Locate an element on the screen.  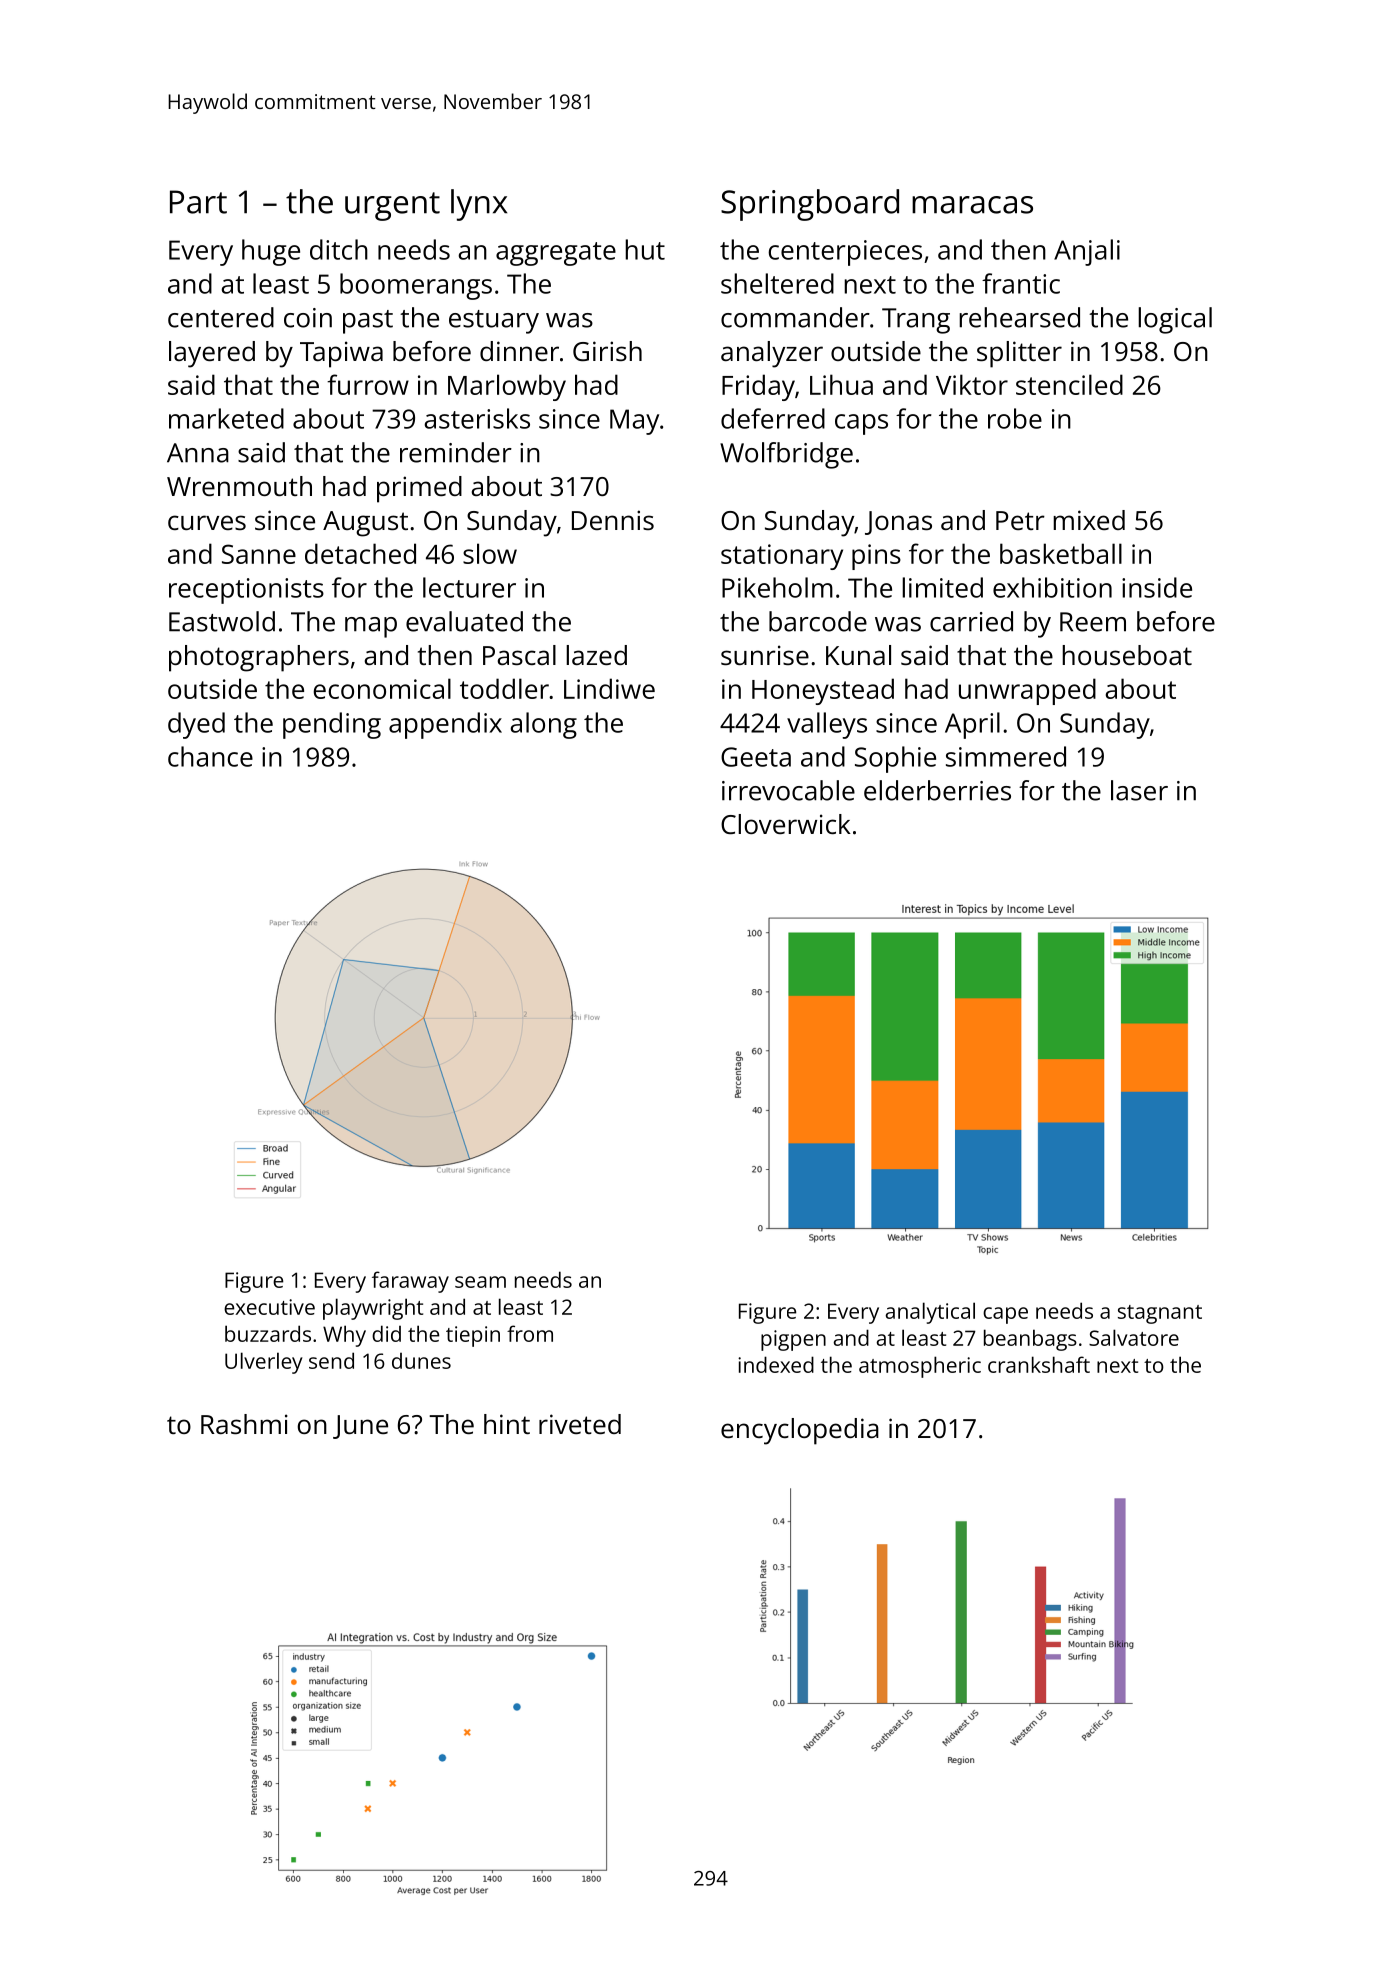
Viktor is located at coordinates (972, 384).
